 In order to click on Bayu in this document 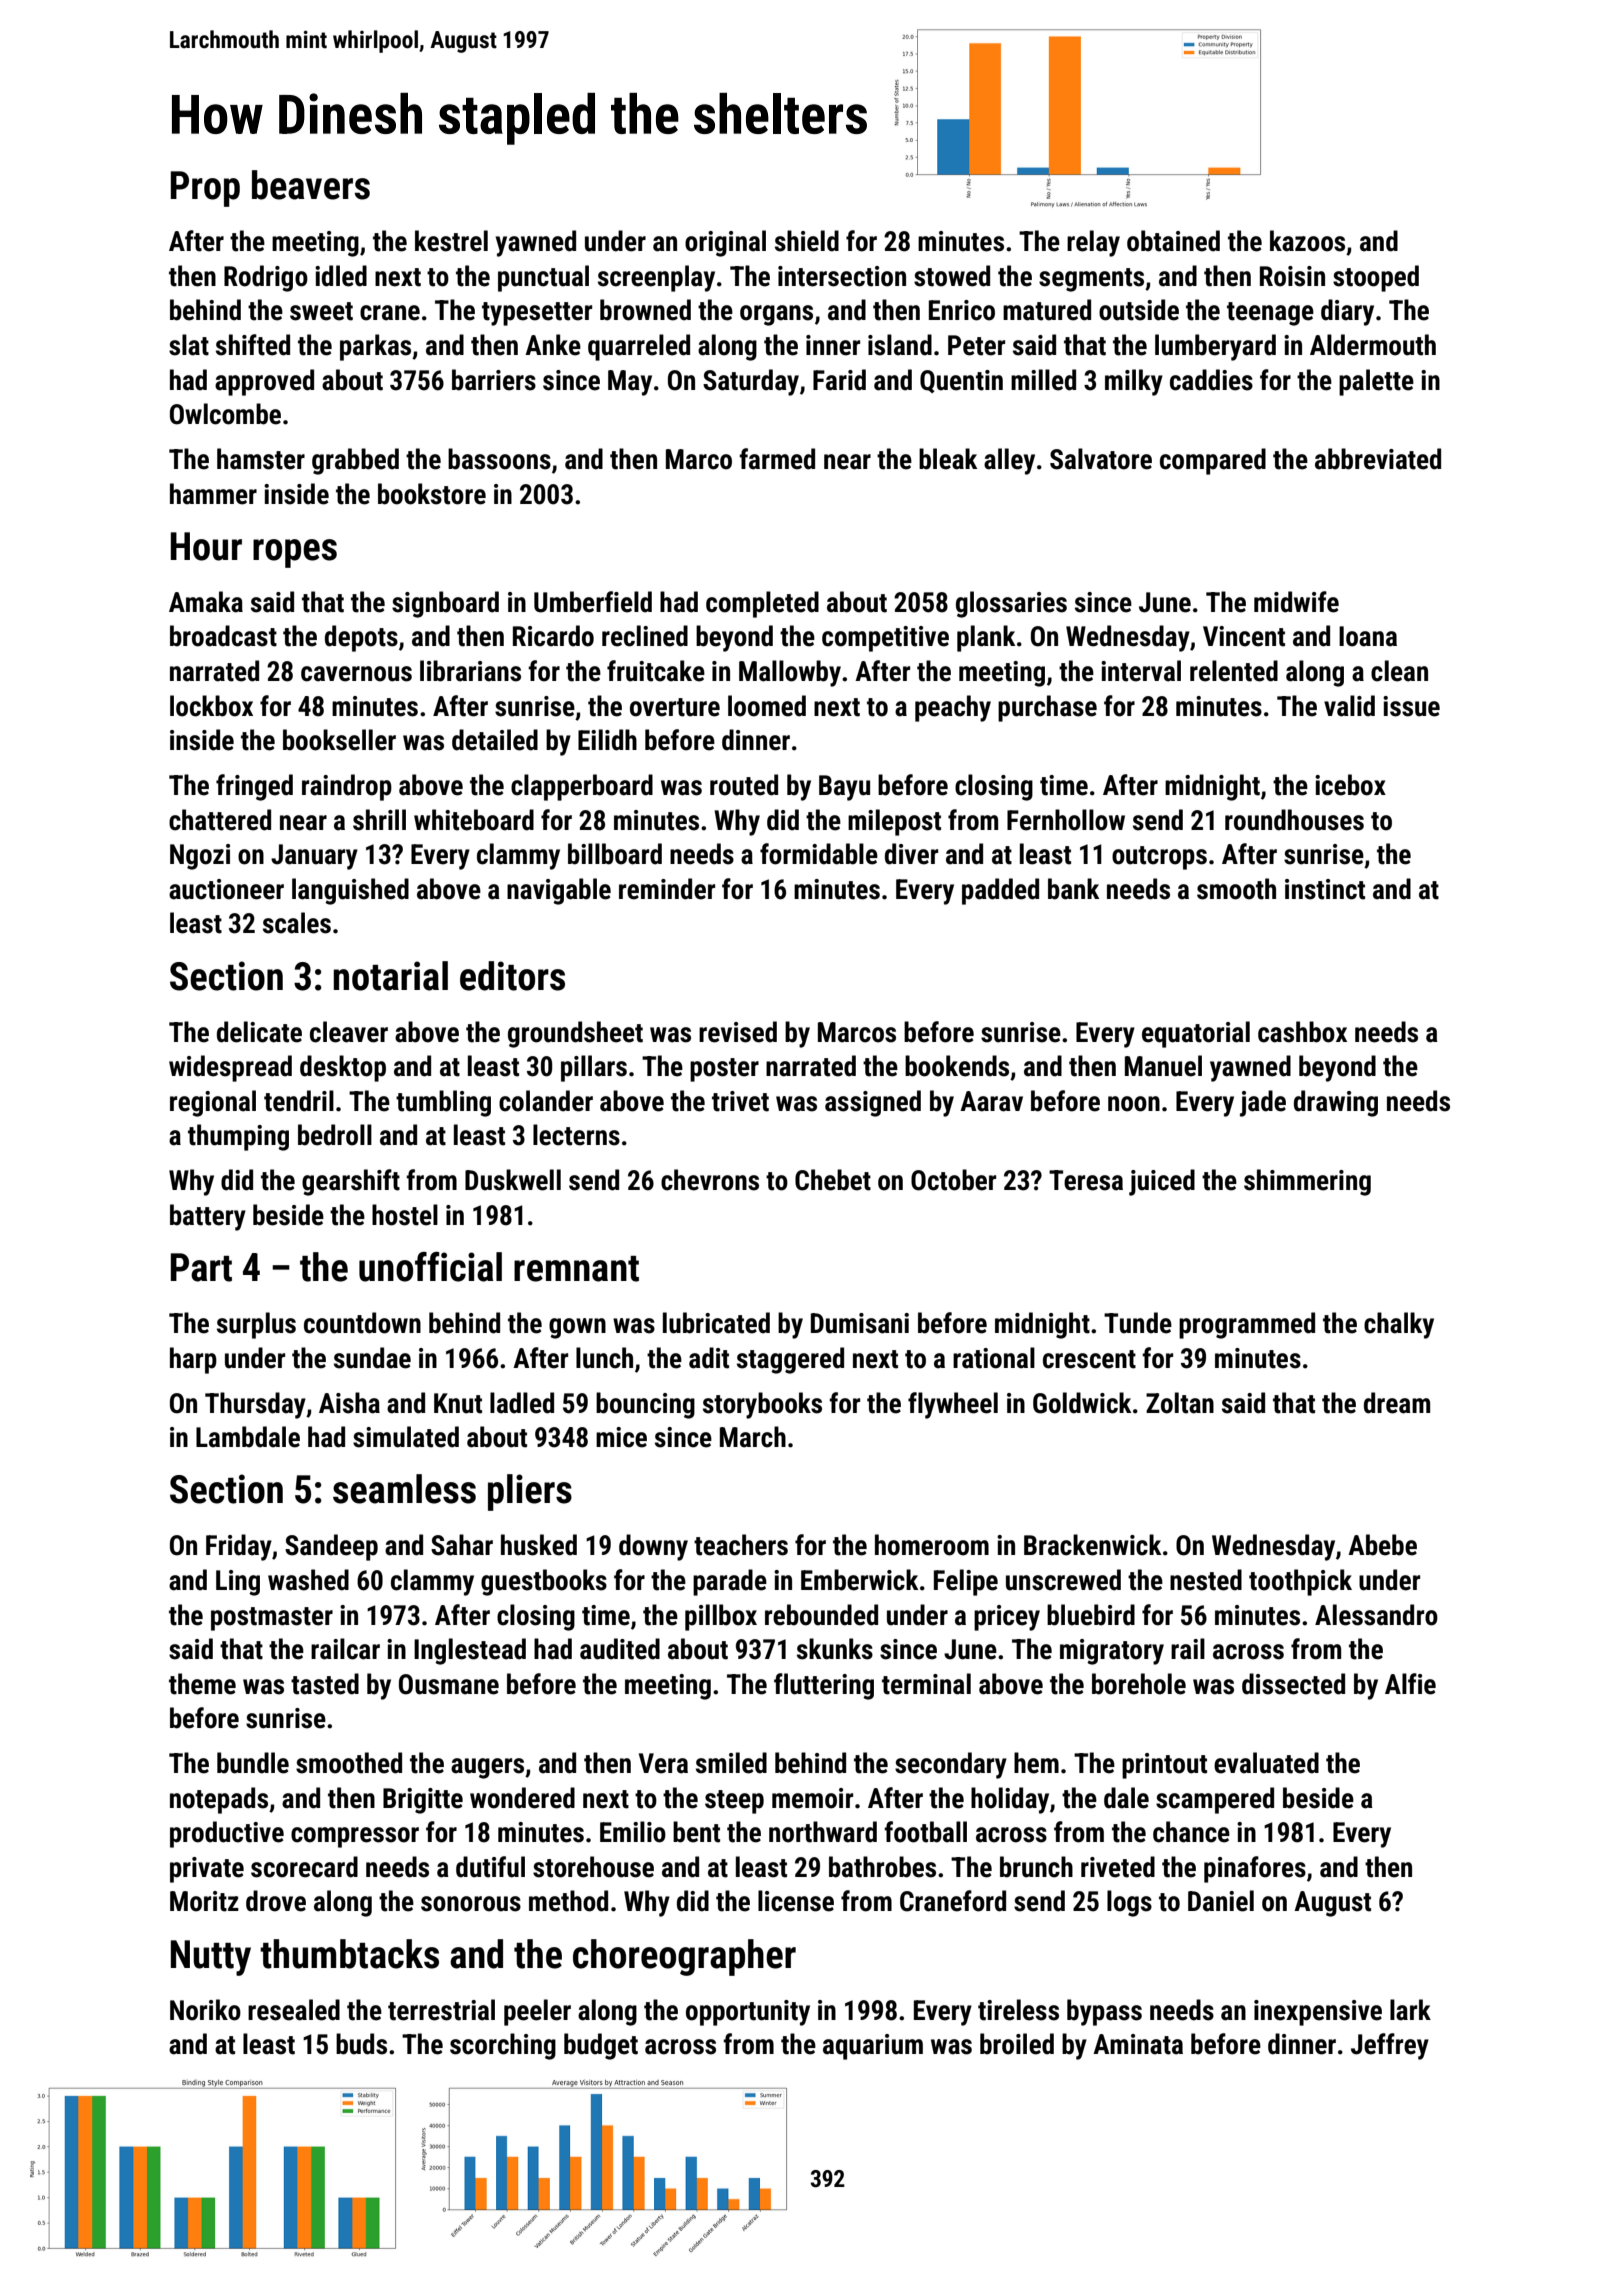, I will do `click(844, 788)`.
